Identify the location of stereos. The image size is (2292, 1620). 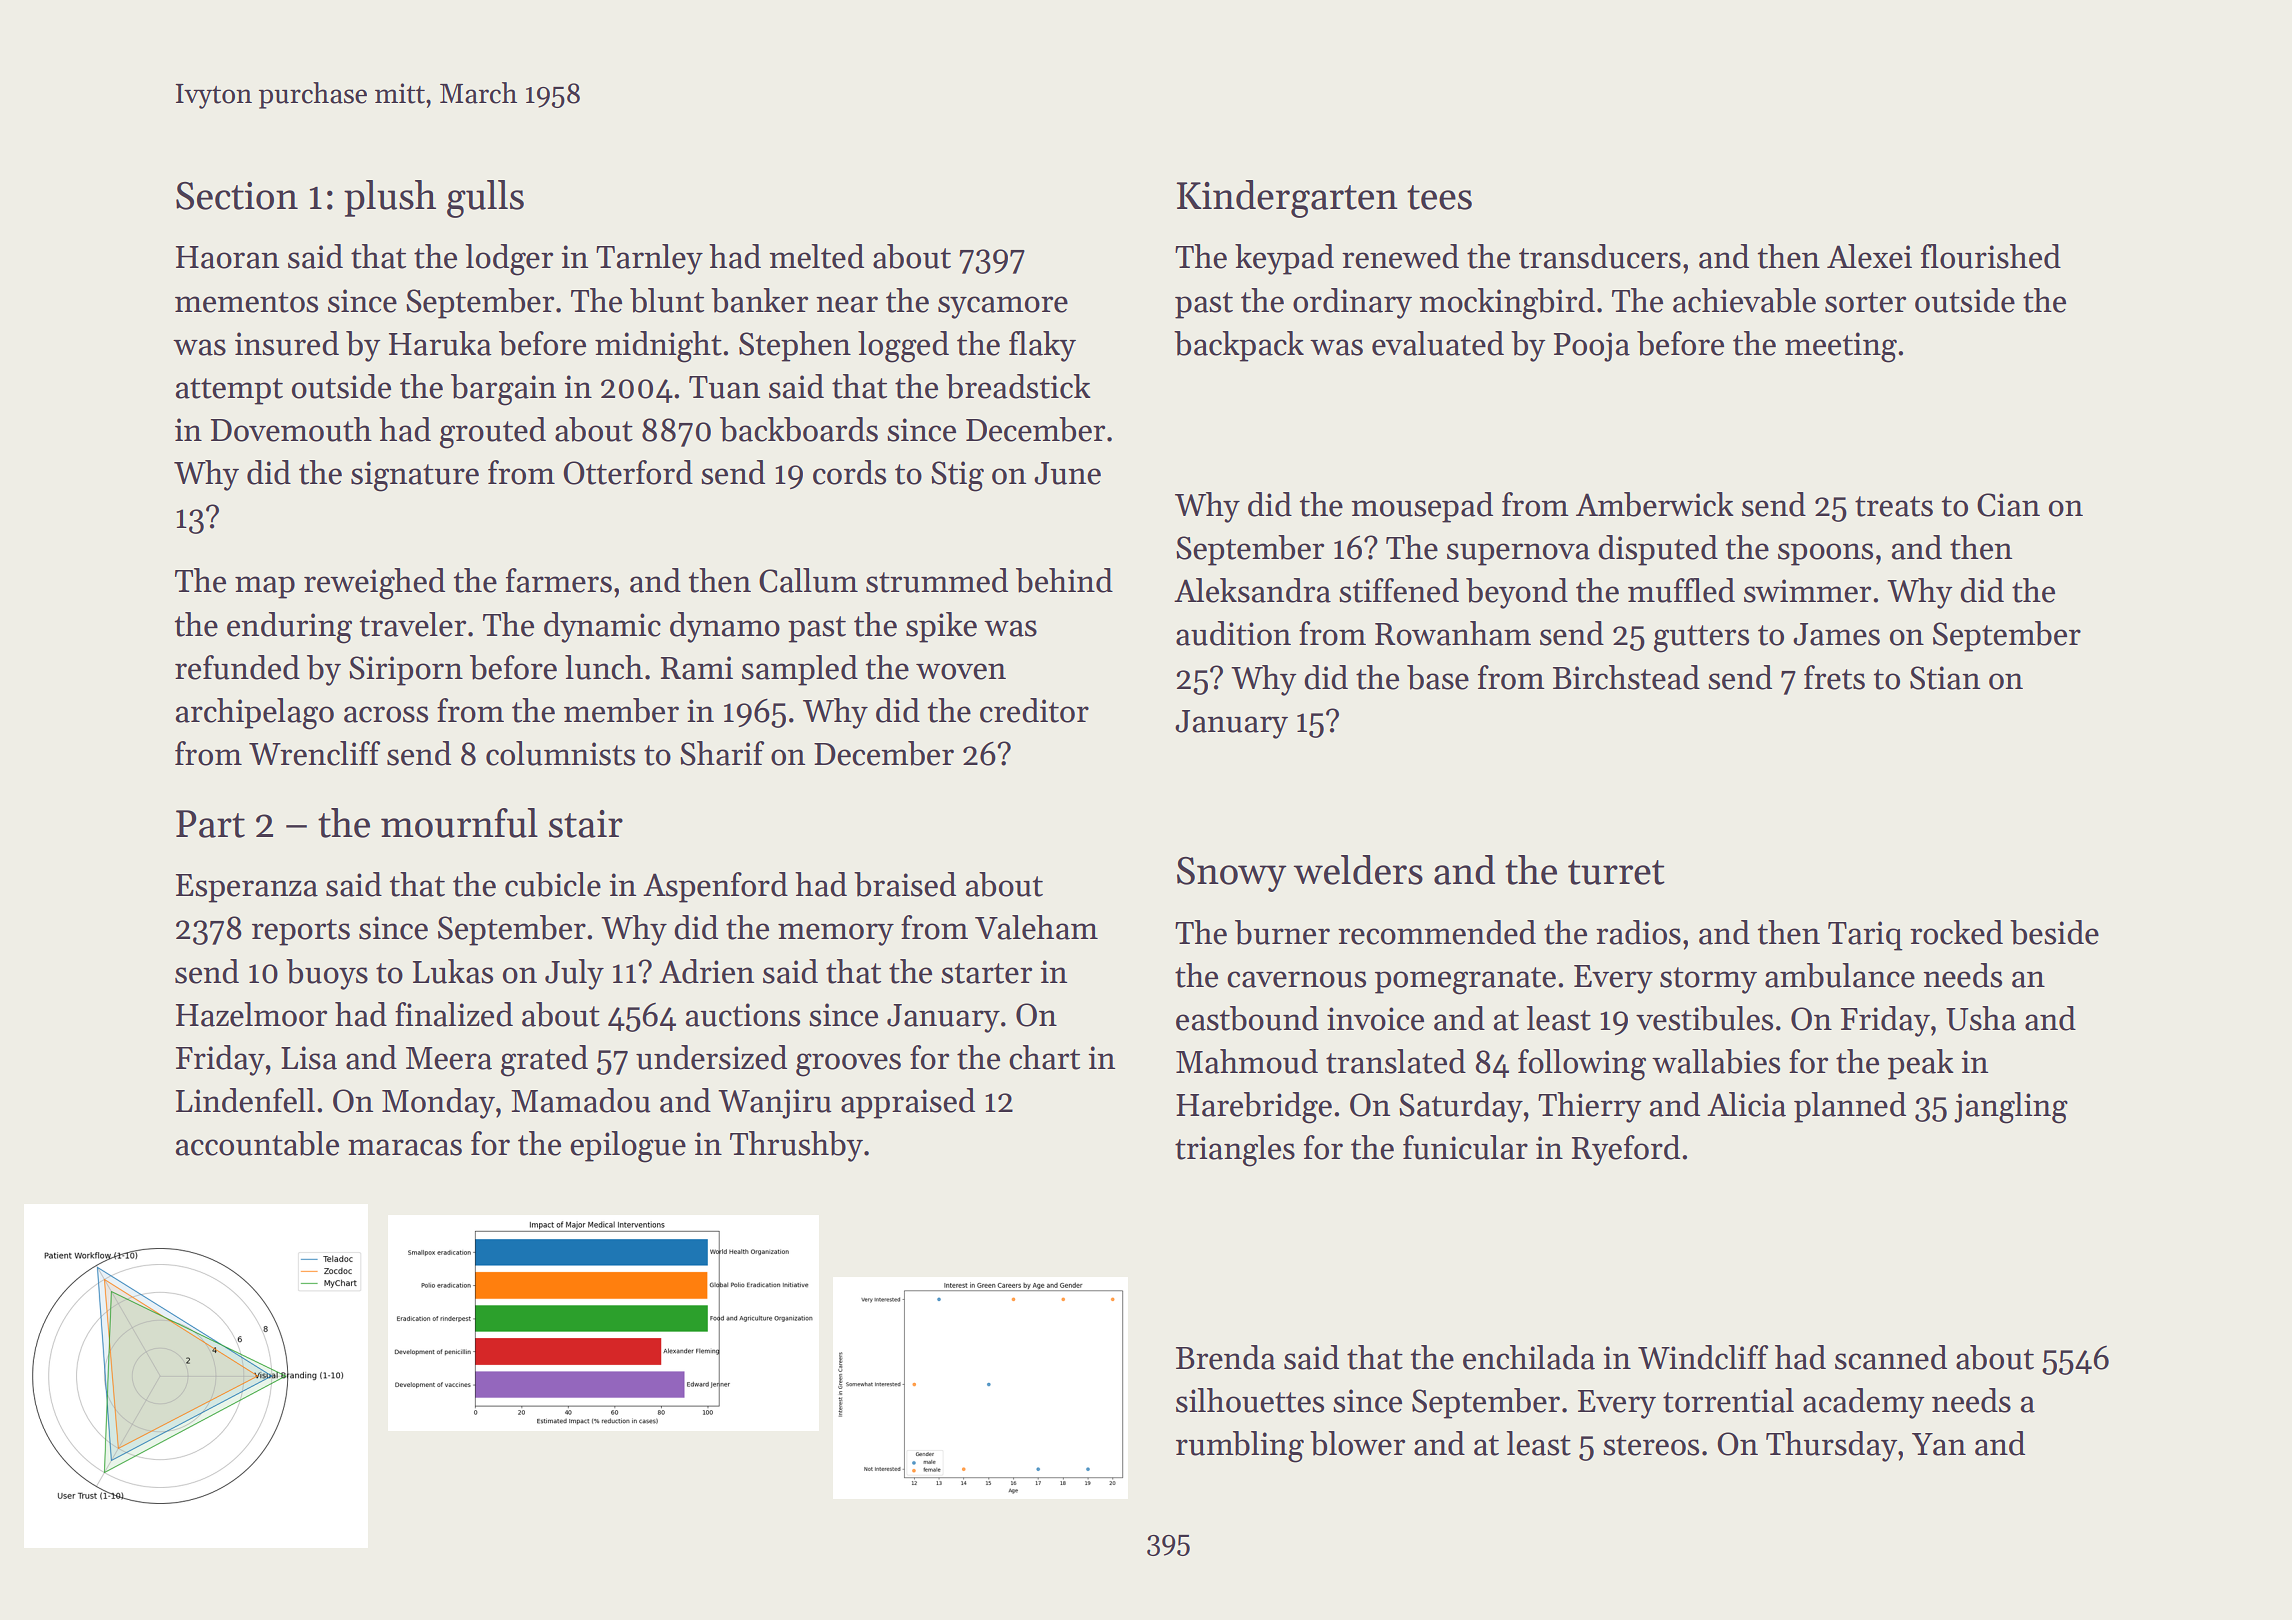
(1651, 1445).
